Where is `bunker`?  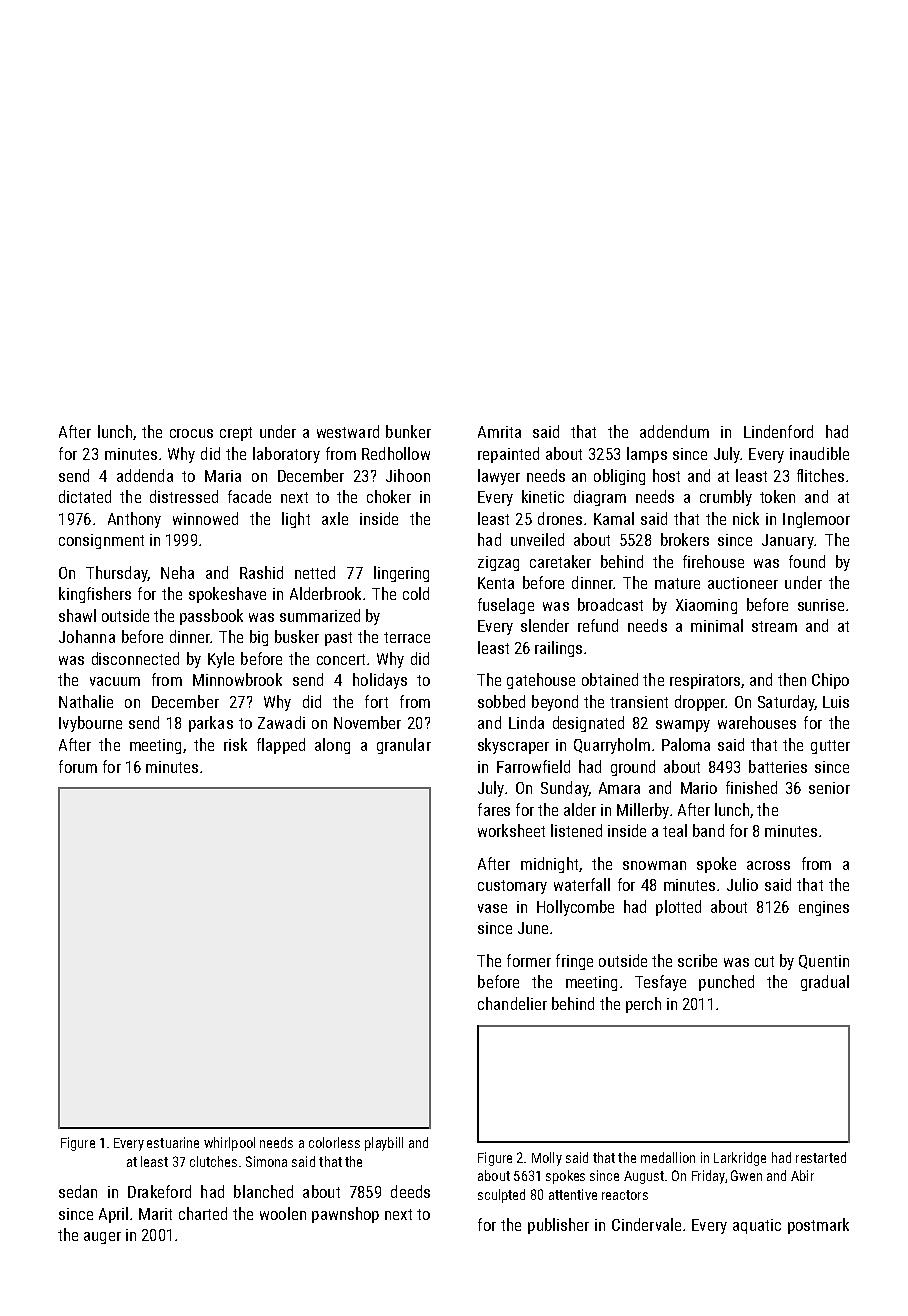 bunker is located at coordinates (408, 431).
